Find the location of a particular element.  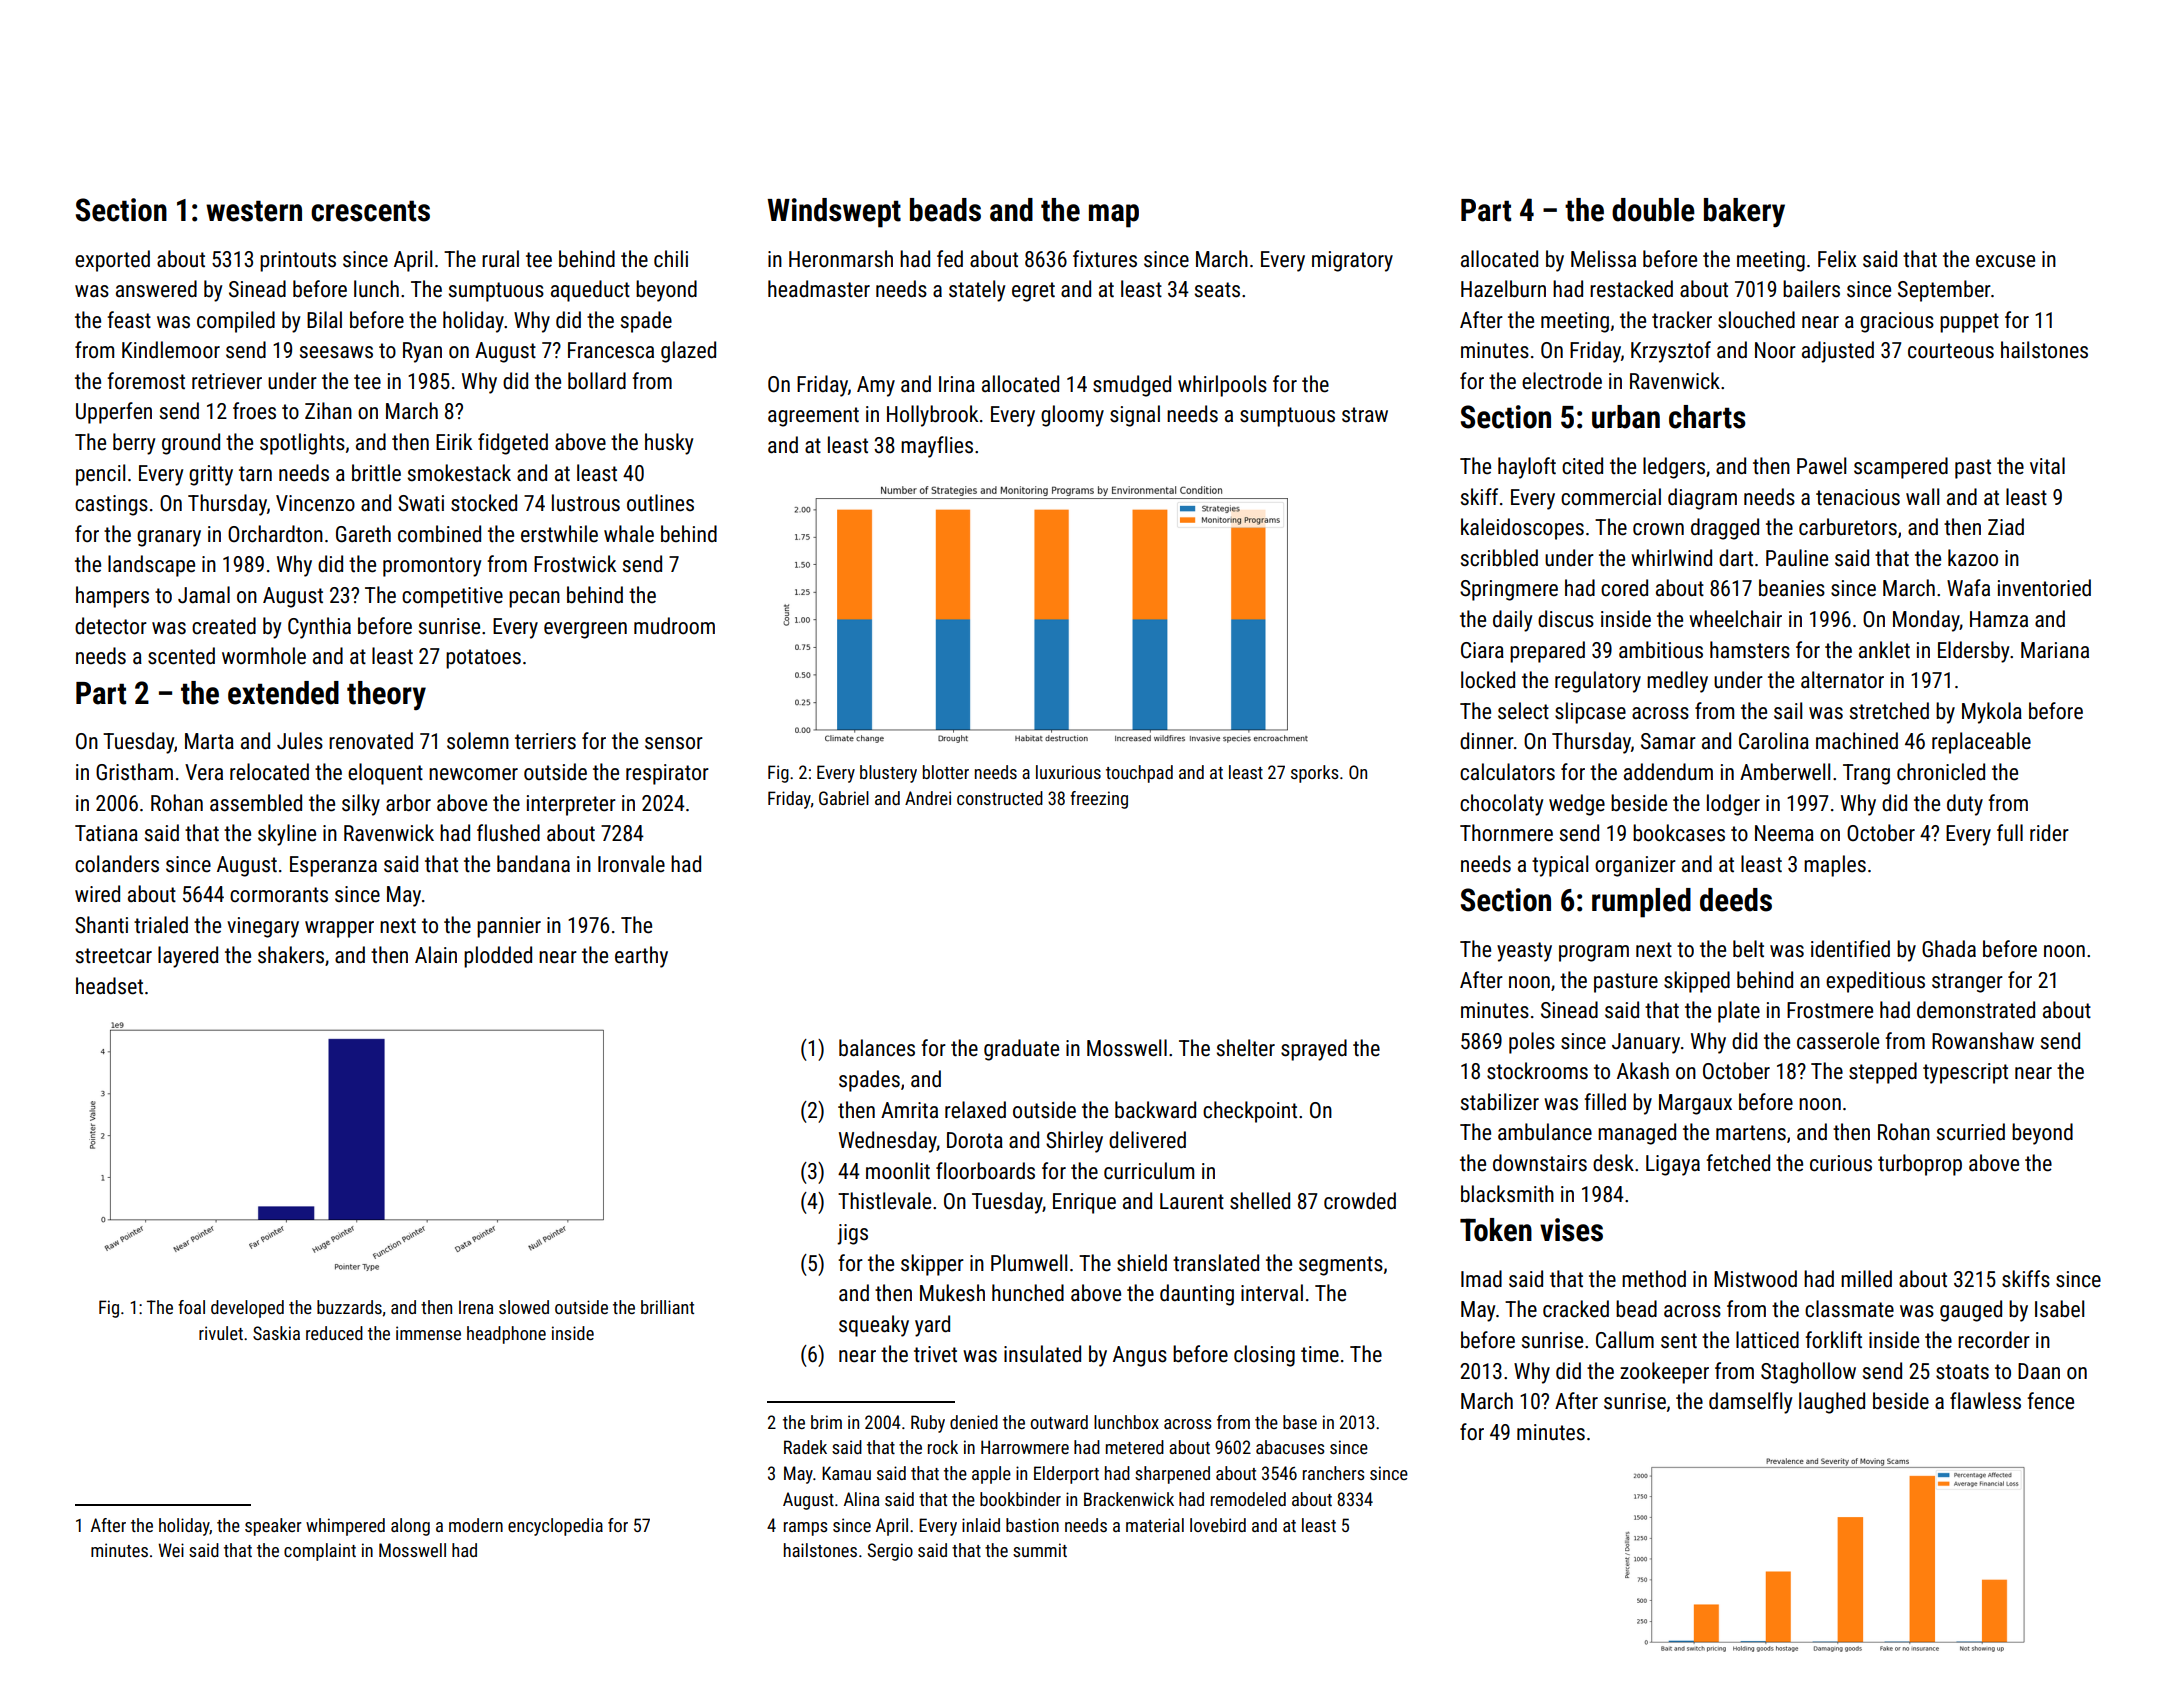

fixtures is located at coordinates (1105, 259).
